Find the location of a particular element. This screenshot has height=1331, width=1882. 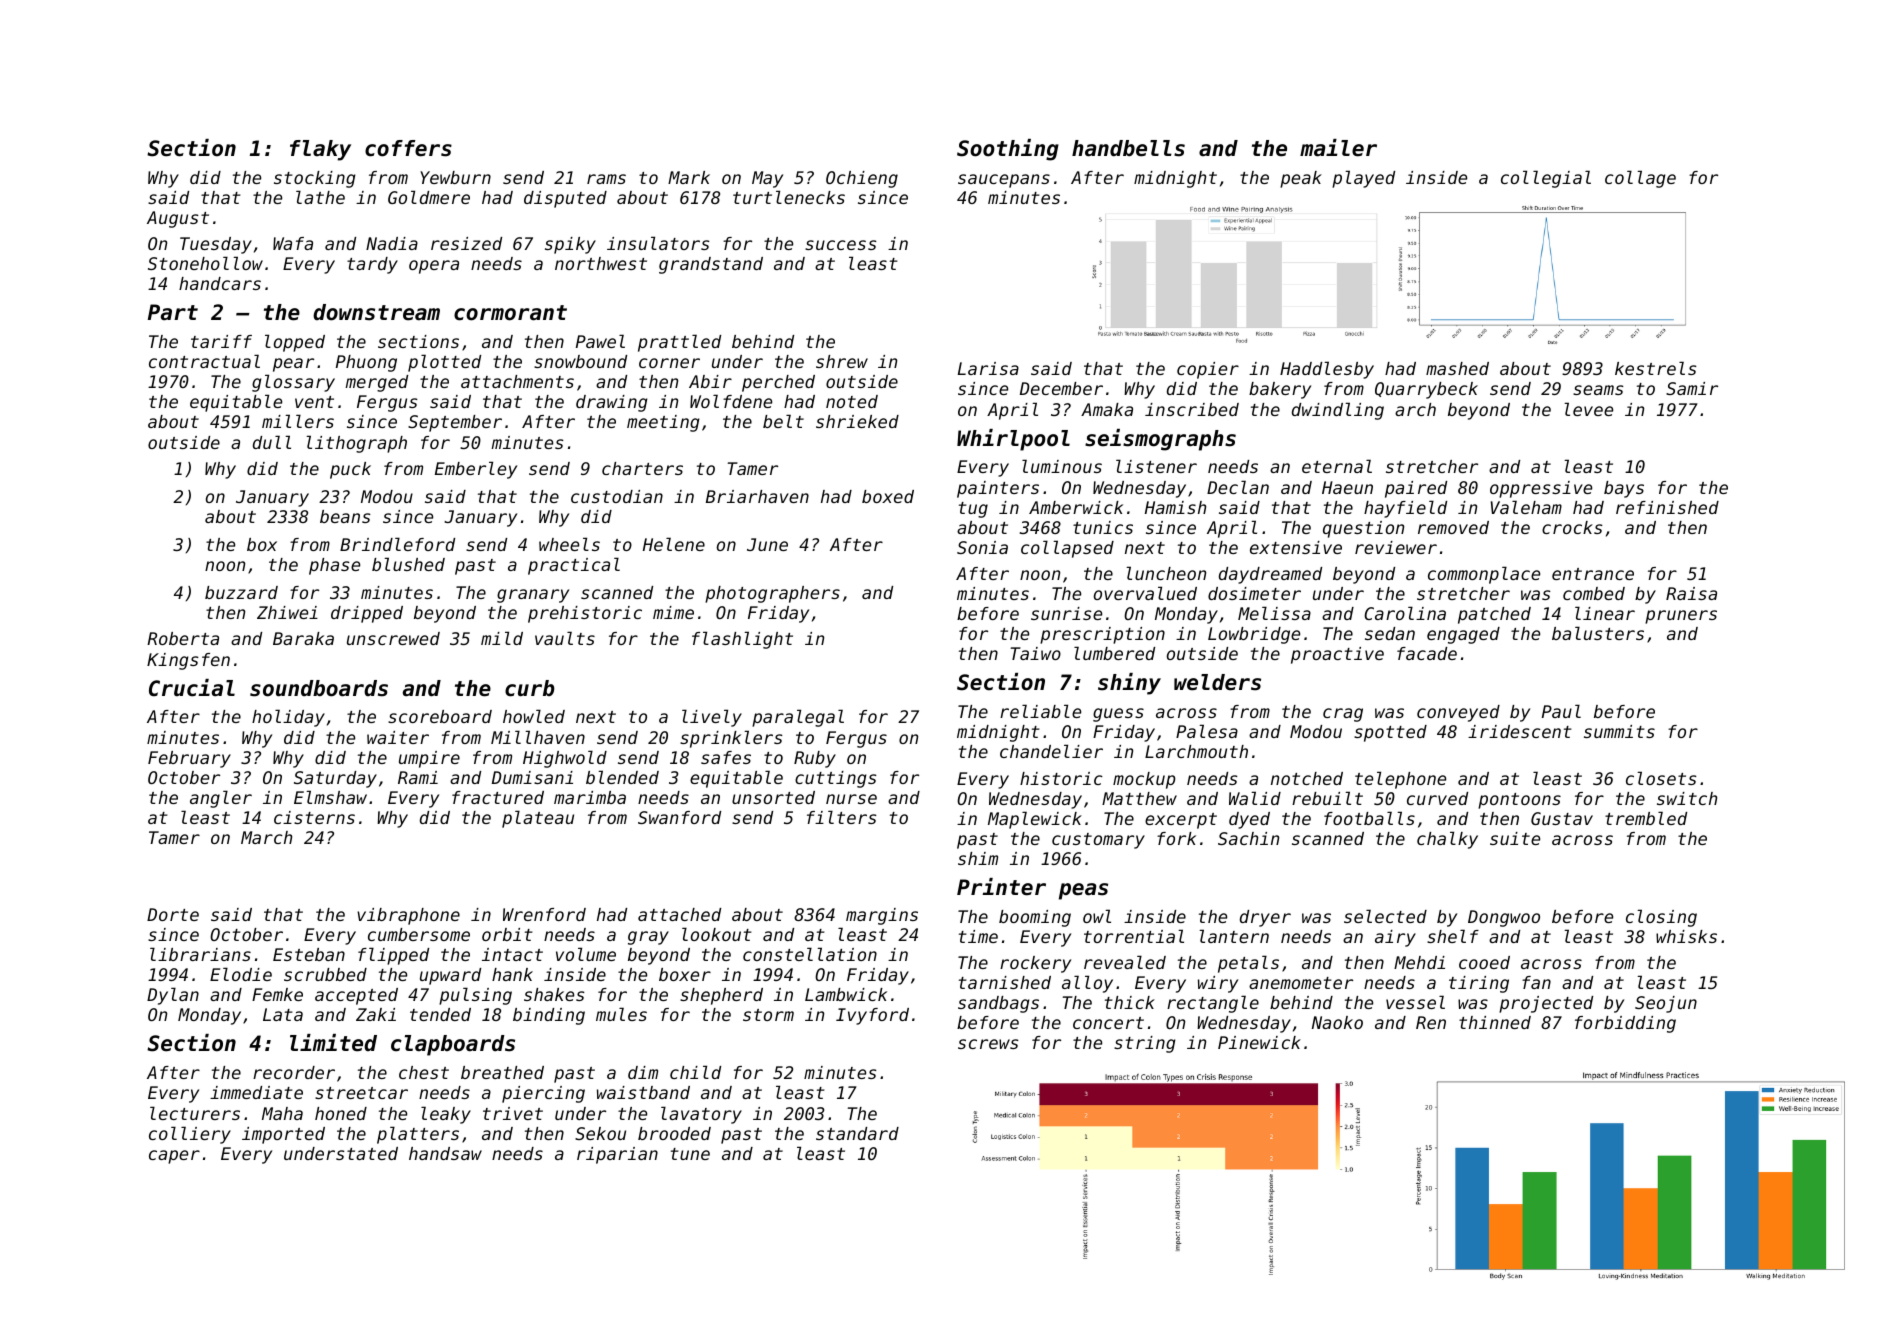

Mark is located at coordinates (689, 177).
